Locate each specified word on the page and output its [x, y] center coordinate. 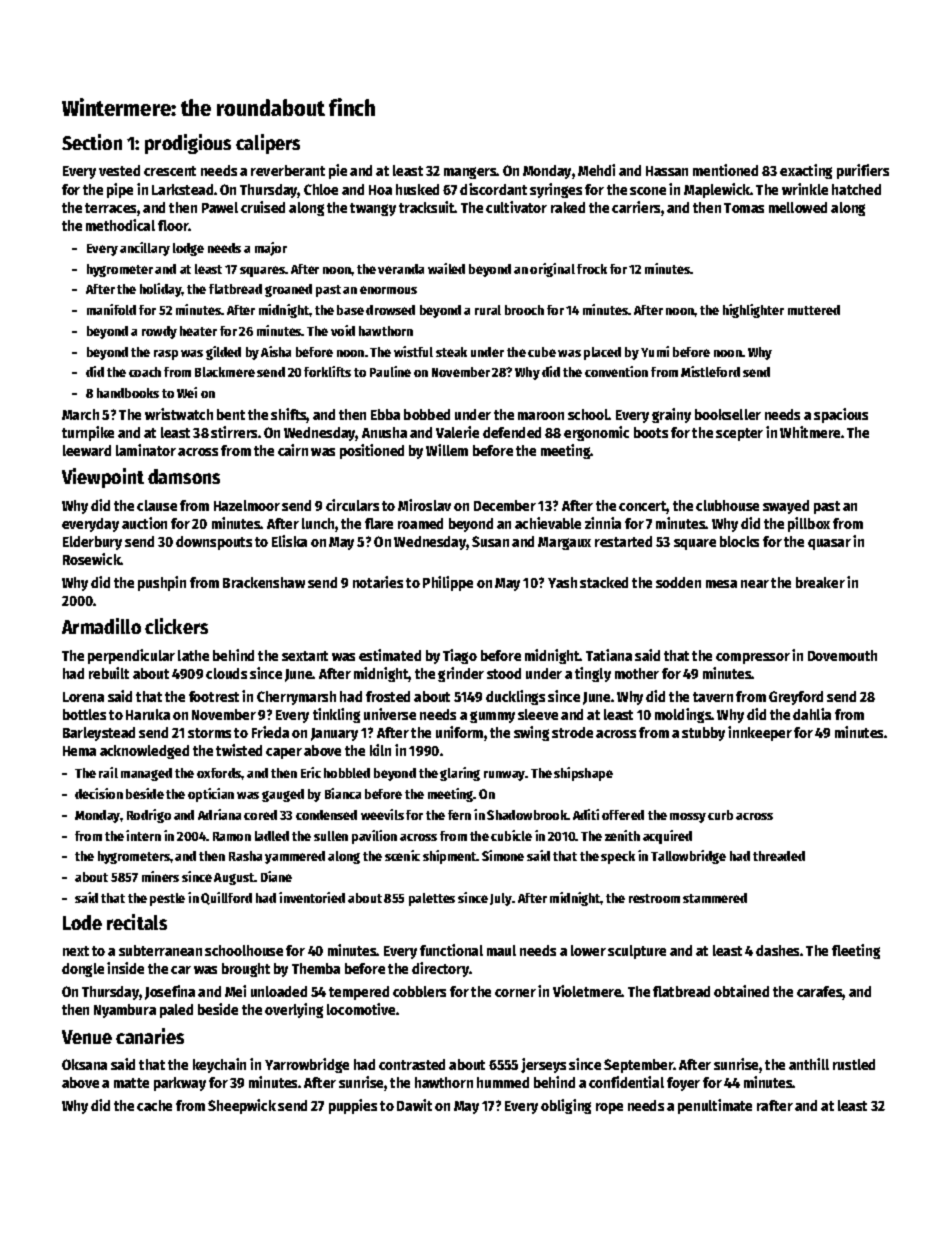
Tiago [460, 656]
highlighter [753, 311]
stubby [703, 734]
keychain [219, 1065]
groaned [288, 290]
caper [284, 753]
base [350, 310]
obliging [566, 1106]
